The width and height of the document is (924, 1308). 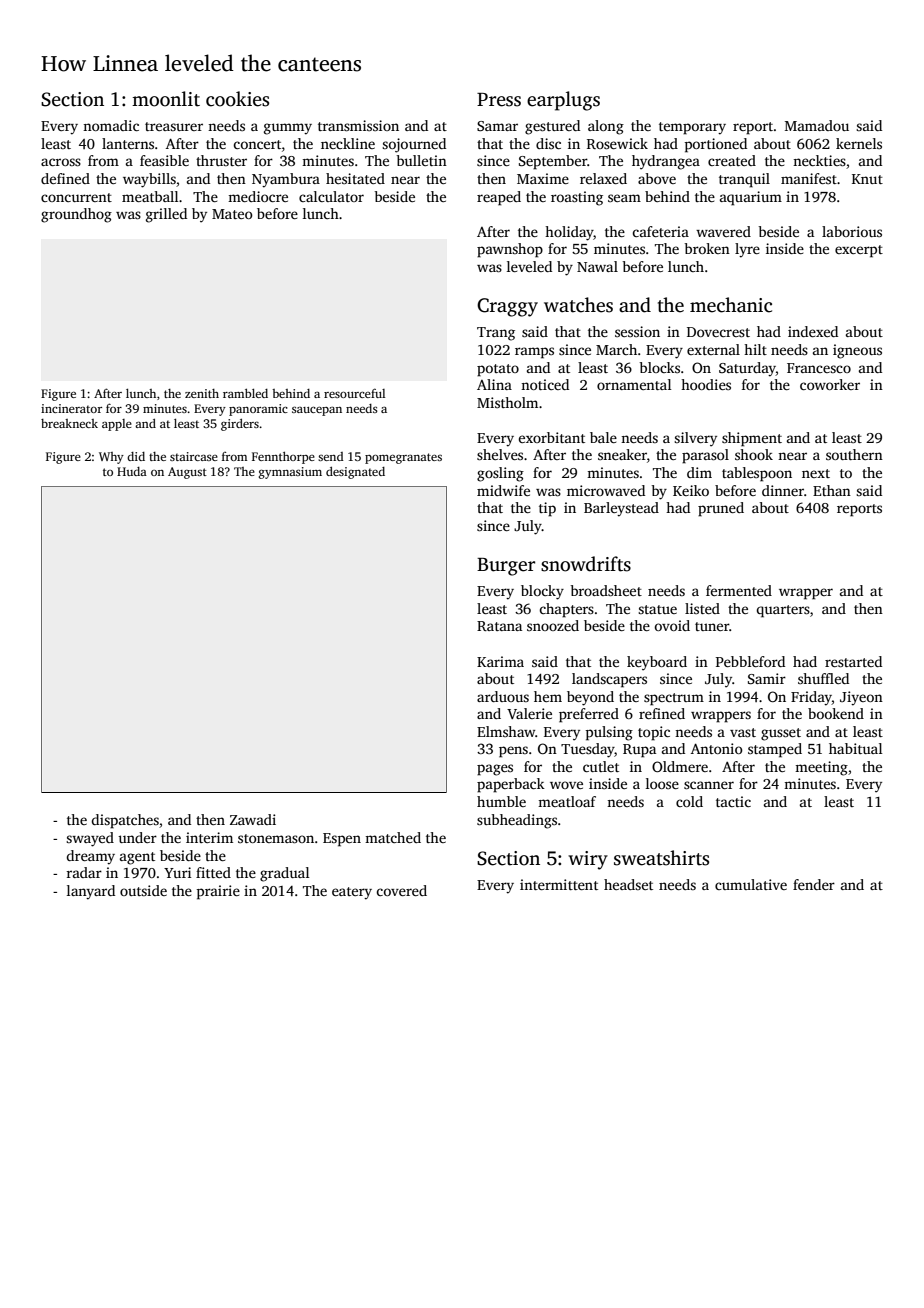 What do you see at coordinates (331, 196) in the document?
I see `calculator` at bounding box center [331, 196].
